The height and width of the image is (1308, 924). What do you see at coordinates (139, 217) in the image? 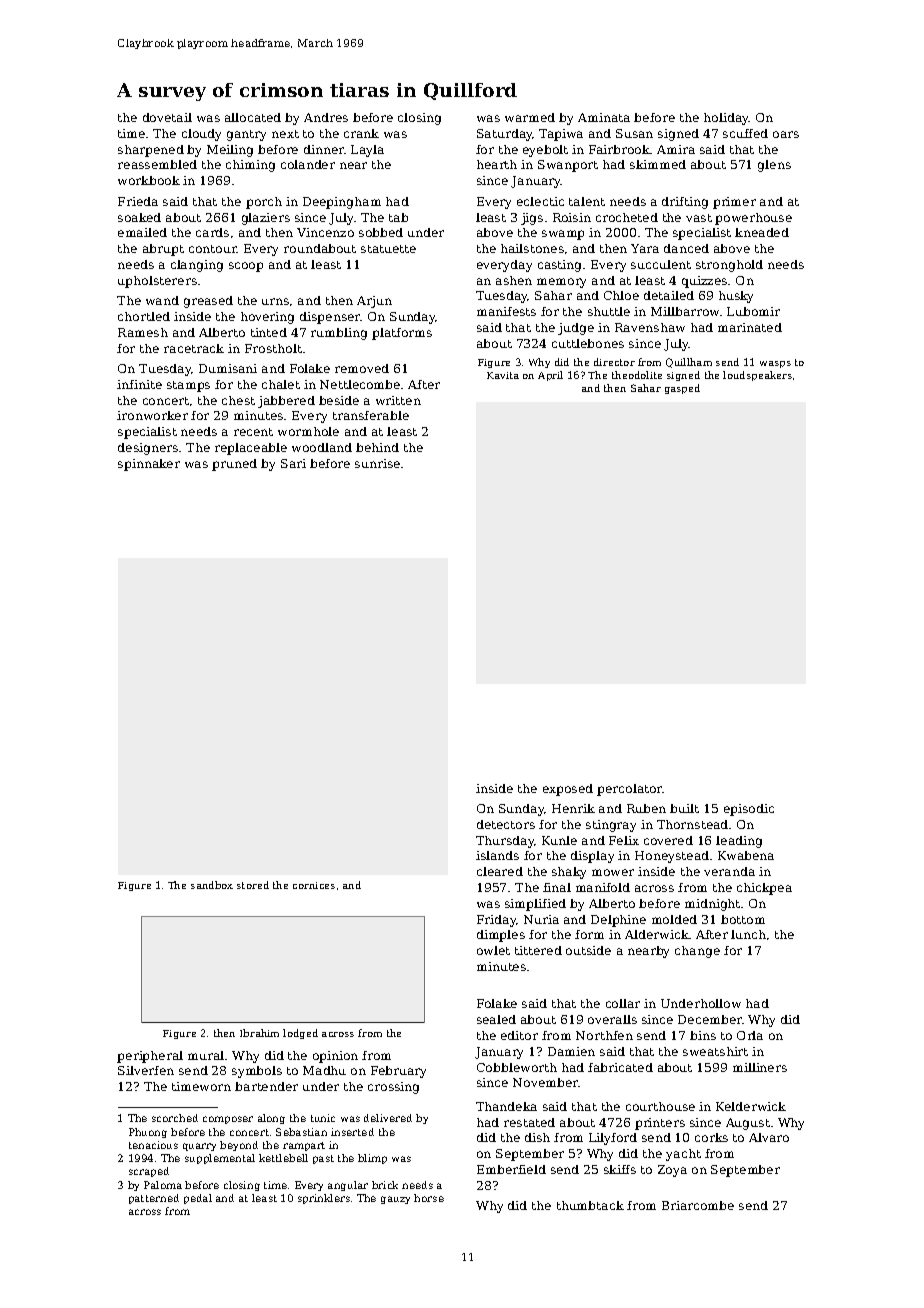
I see `soaked` at bounding box center [139, 217].
